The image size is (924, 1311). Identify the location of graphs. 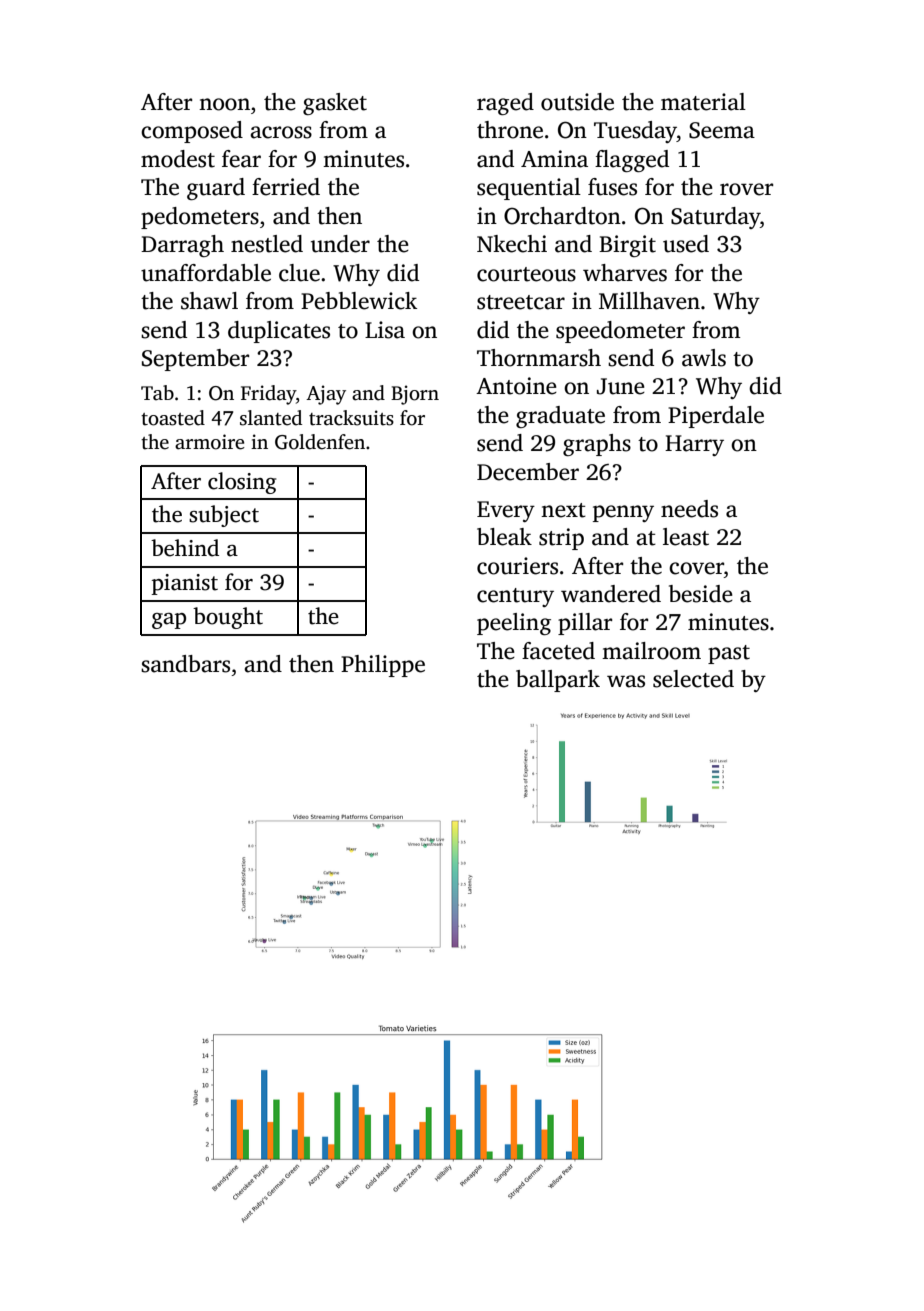
(597, 445).
